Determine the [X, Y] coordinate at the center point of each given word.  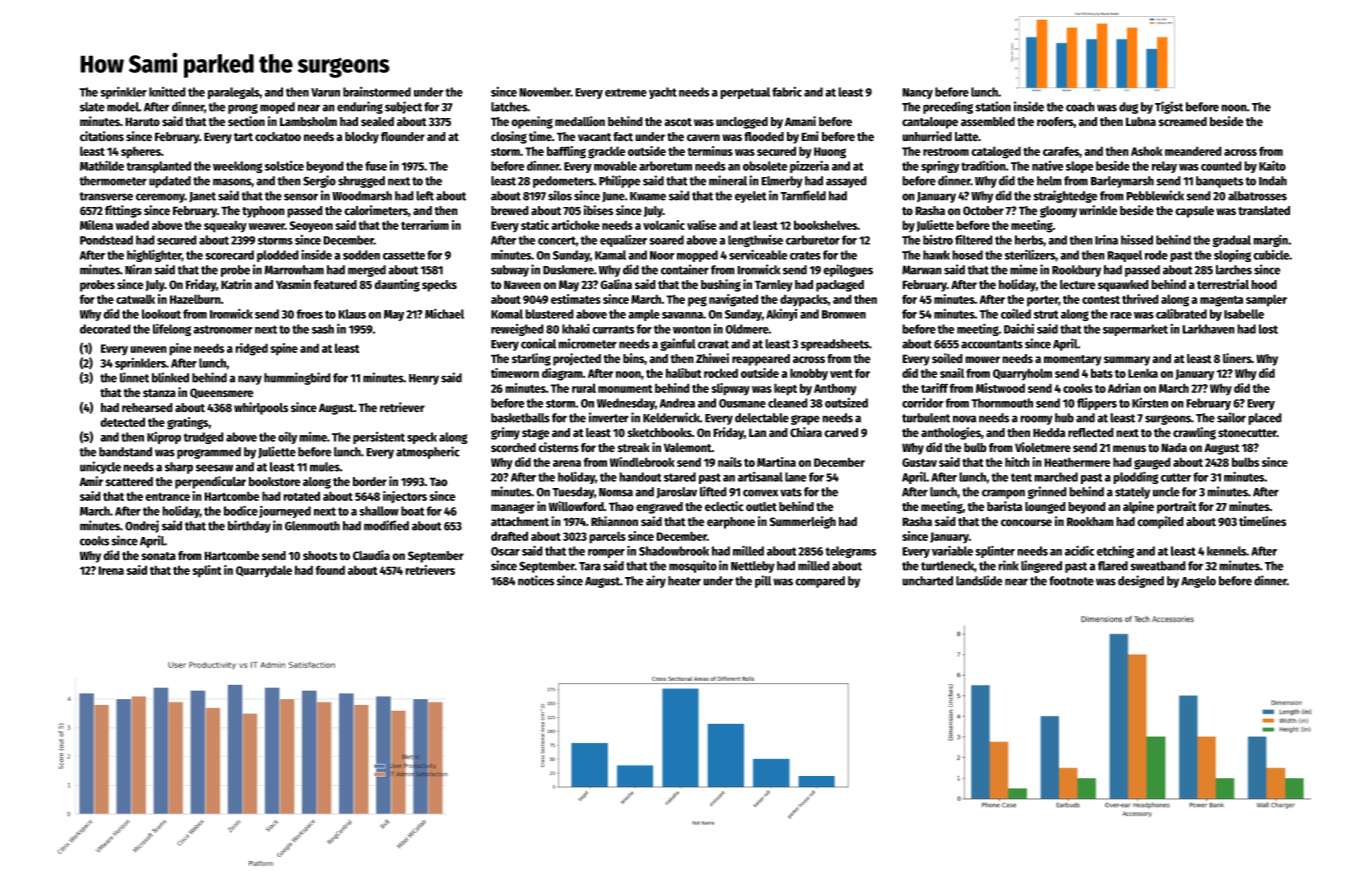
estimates [576, 299]
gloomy [1058, 212]
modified [386, 525]
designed [1141, 581]
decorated [105, 329]
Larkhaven [1208, 329]
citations [102, 136]
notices [536, 580]
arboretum [665, 166]
